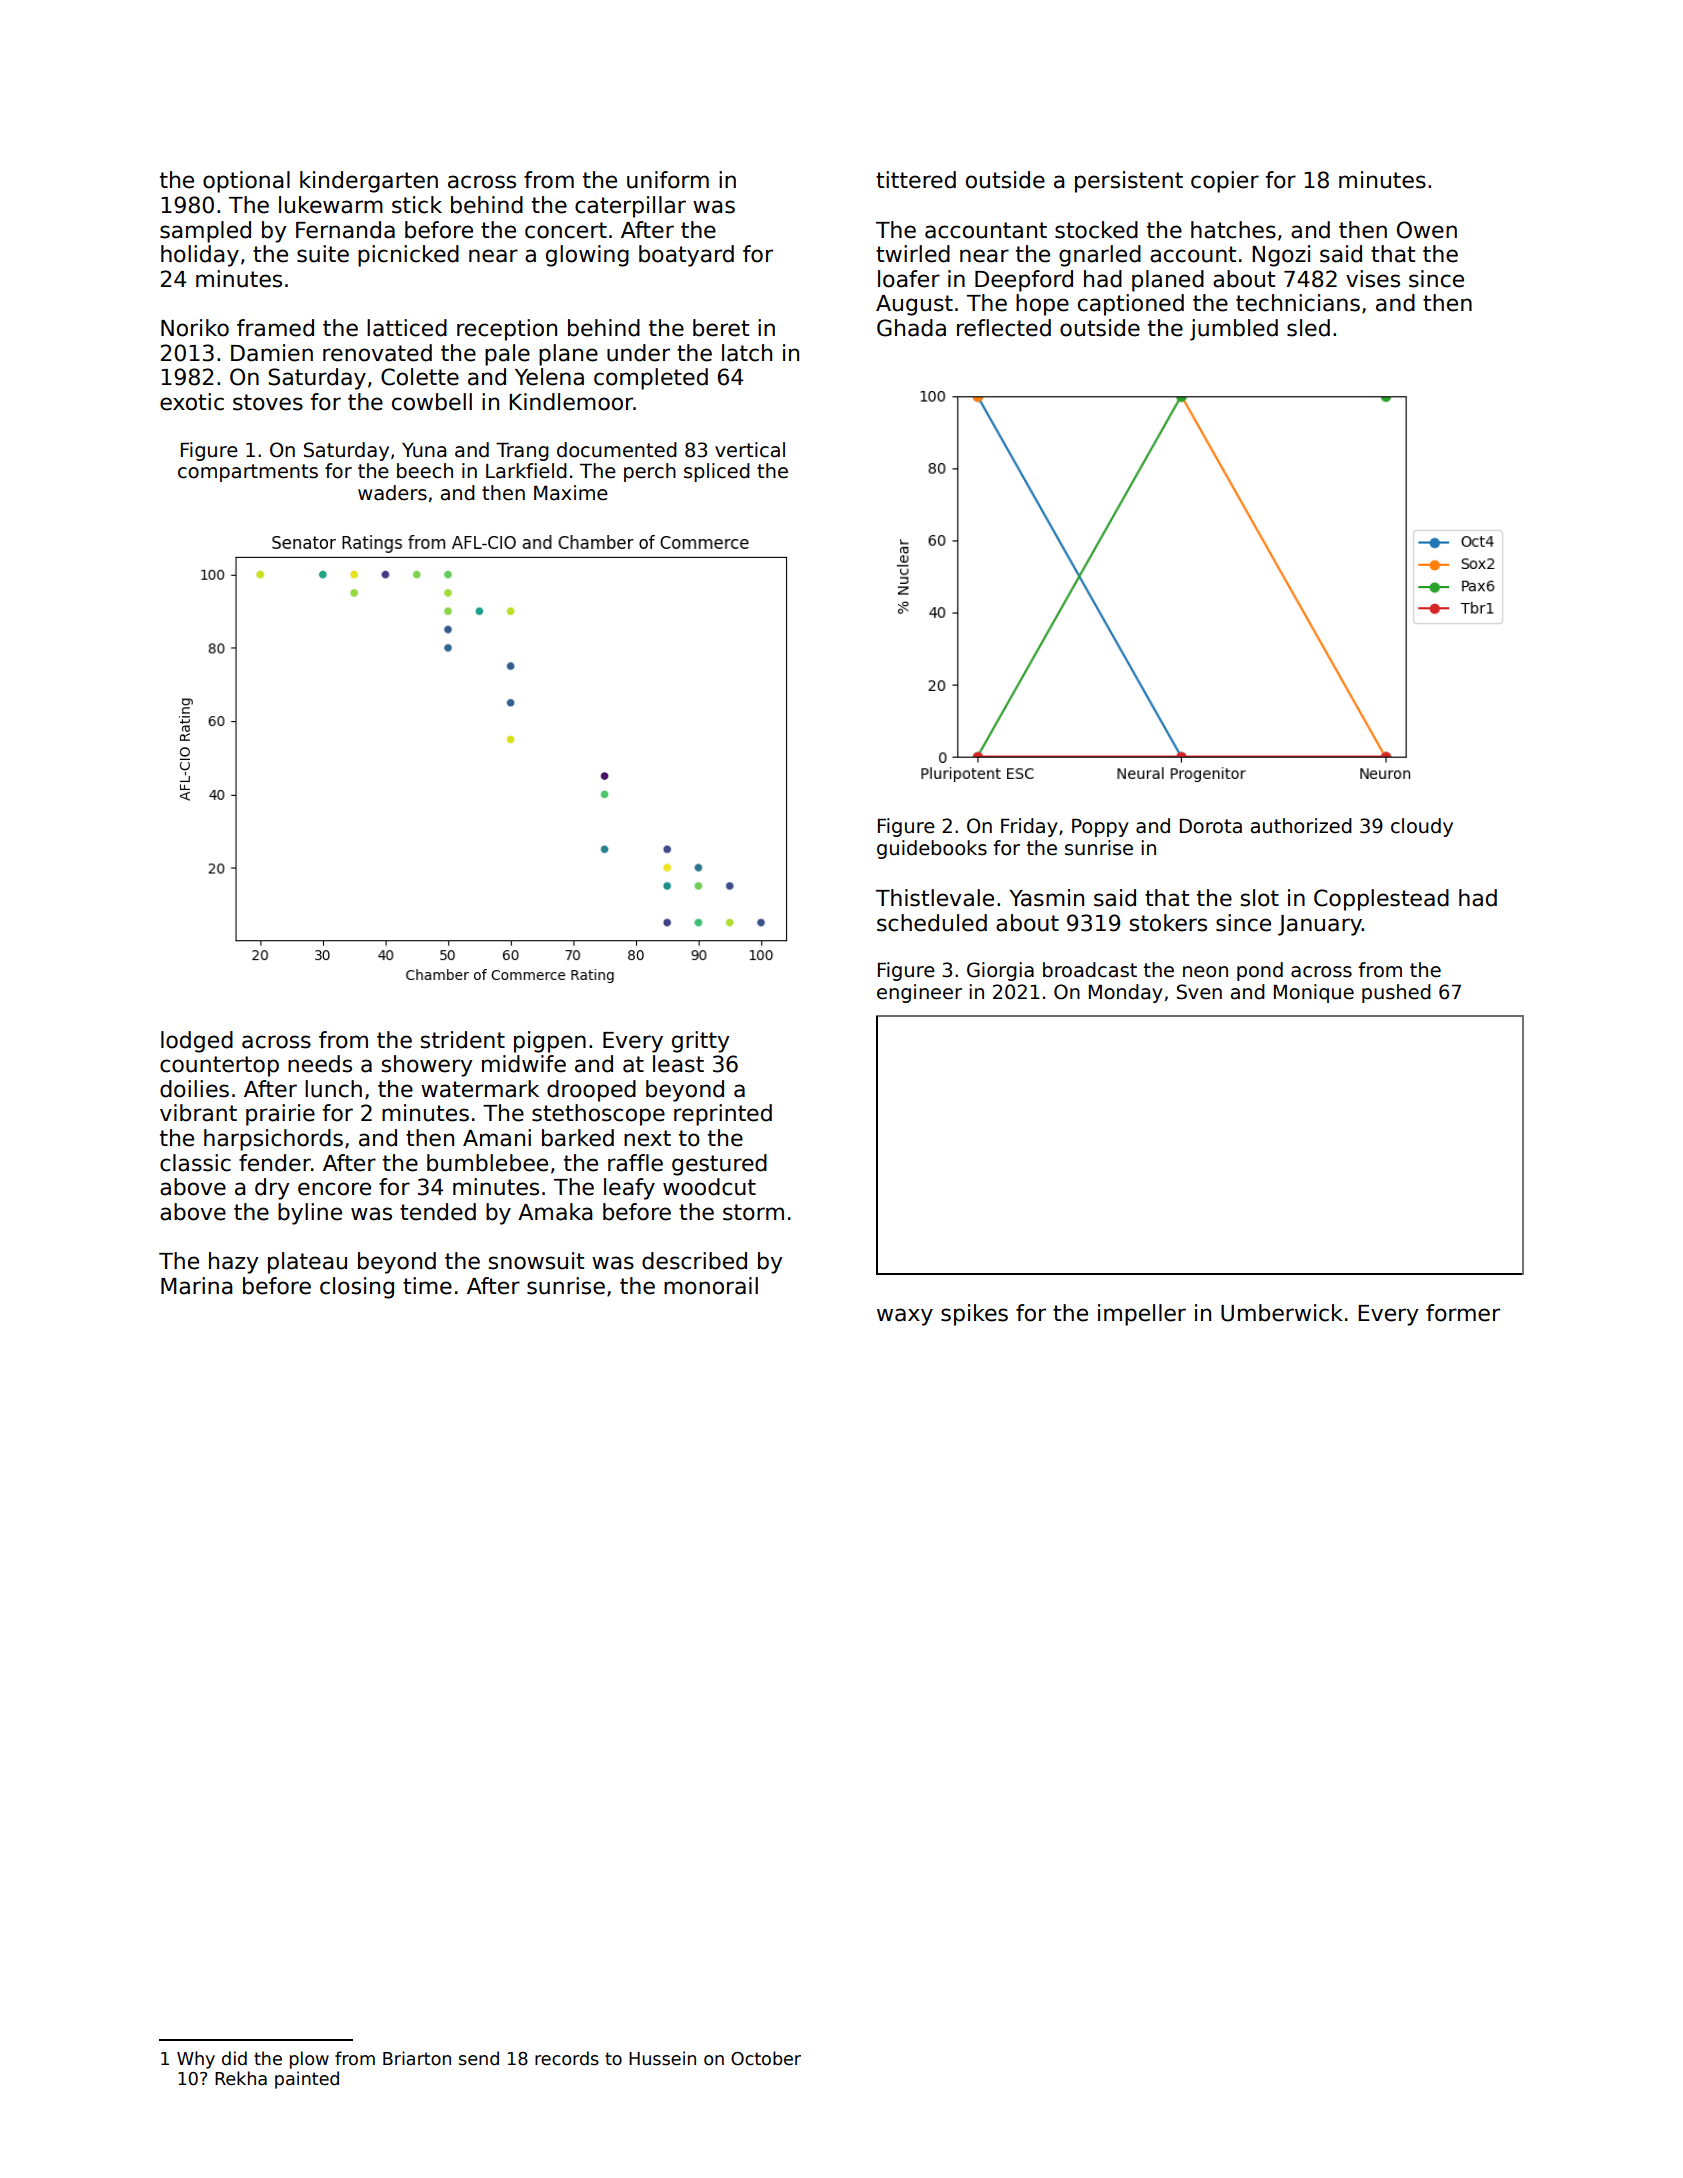 Image resolution: width=1683 pixels, height=2178 pixels. What do you see at coordinates (248, 473) in the screenshot?
I see `compartments` at bounding box center [248, 473].
